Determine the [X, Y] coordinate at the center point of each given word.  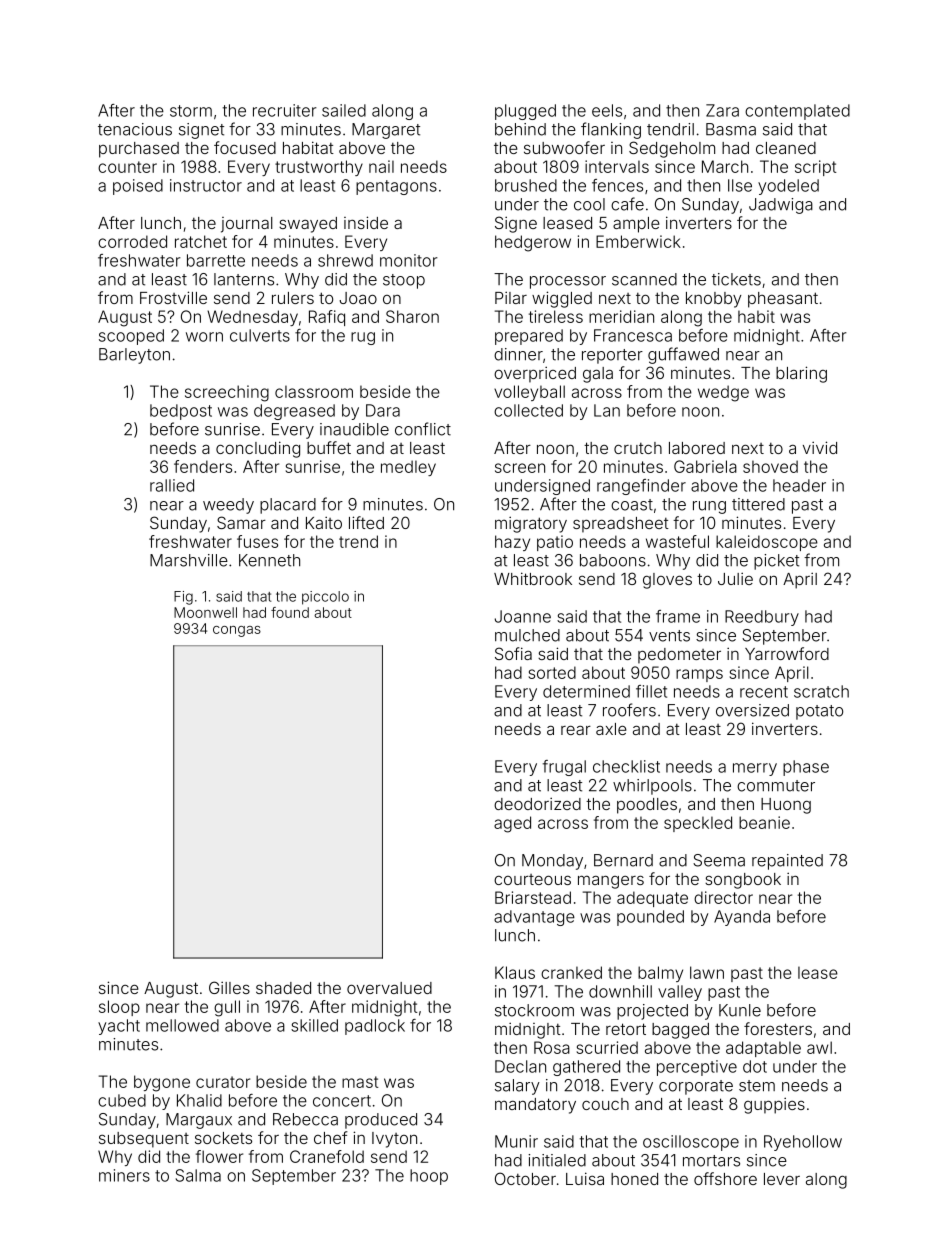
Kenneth [269, 560]
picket [776, 562]
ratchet [201, 241]
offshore [725, 1178]
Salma [198, 1175]
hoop [429, 1177]
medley [408, 468]
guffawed [683, 355]
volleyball [529, 393]
